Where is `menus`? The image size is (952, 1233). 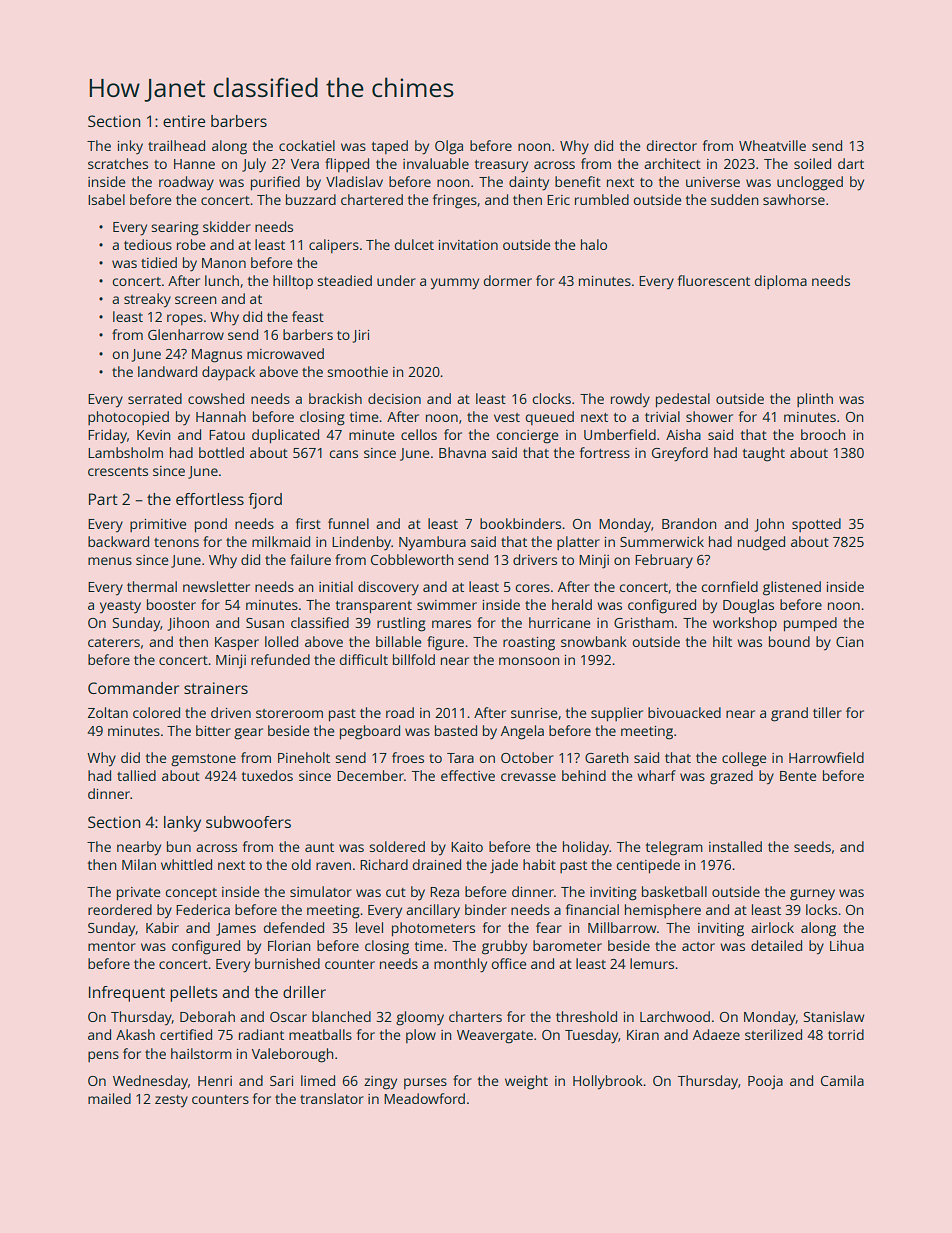
menus is located at coordinates (110, 561).
